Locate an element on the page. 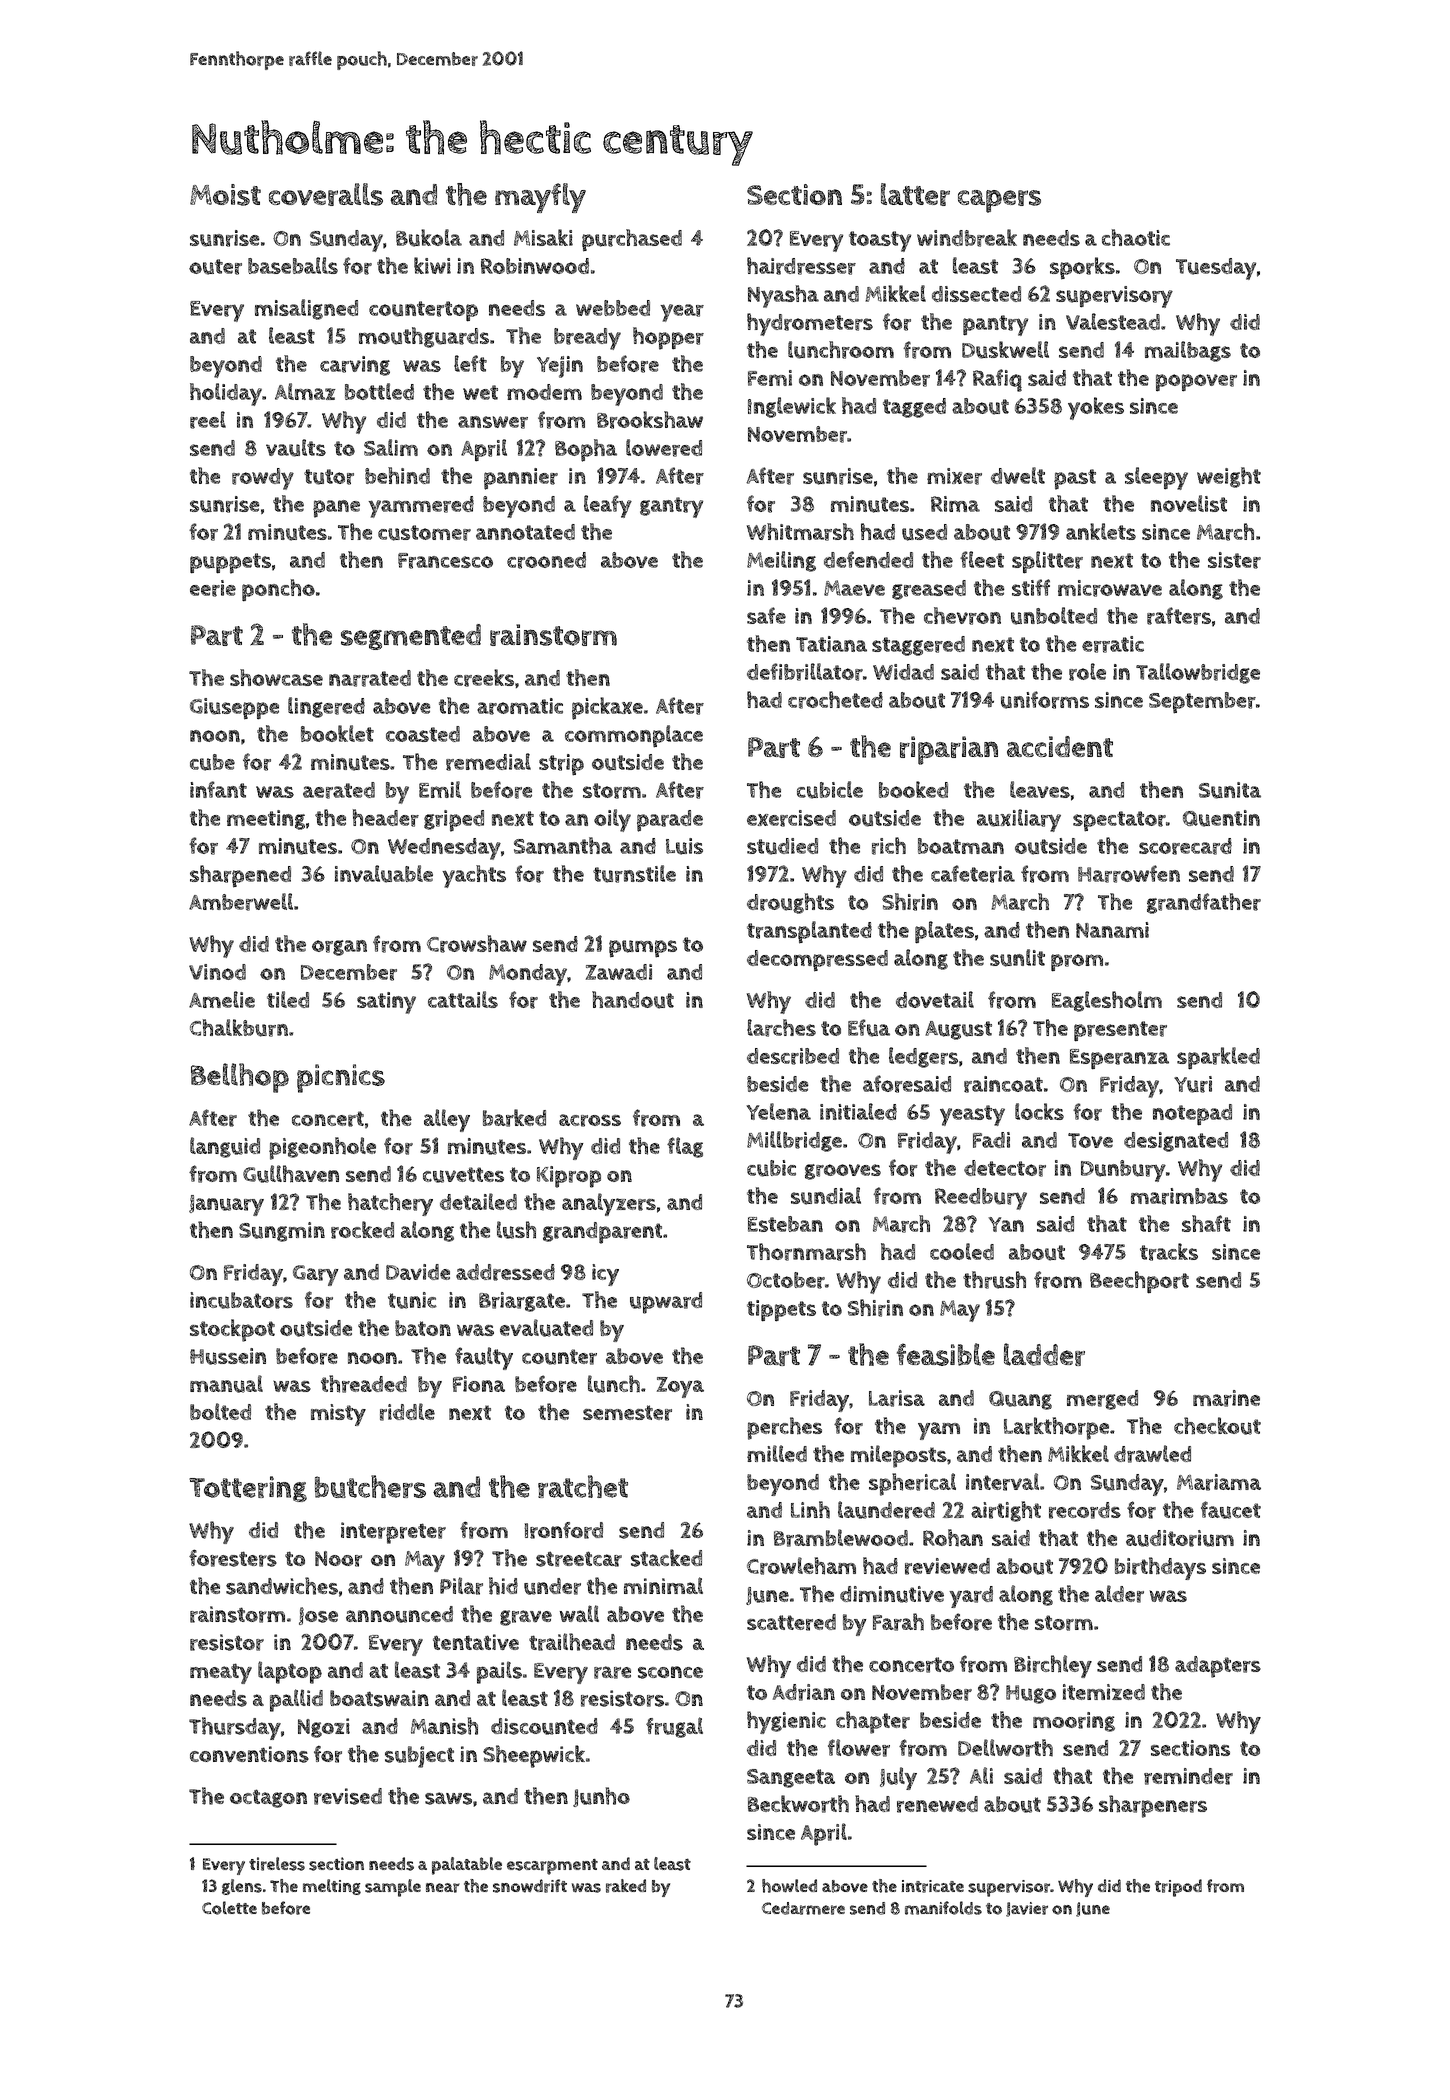  pickaxe is located at coordinates (607, 708).
